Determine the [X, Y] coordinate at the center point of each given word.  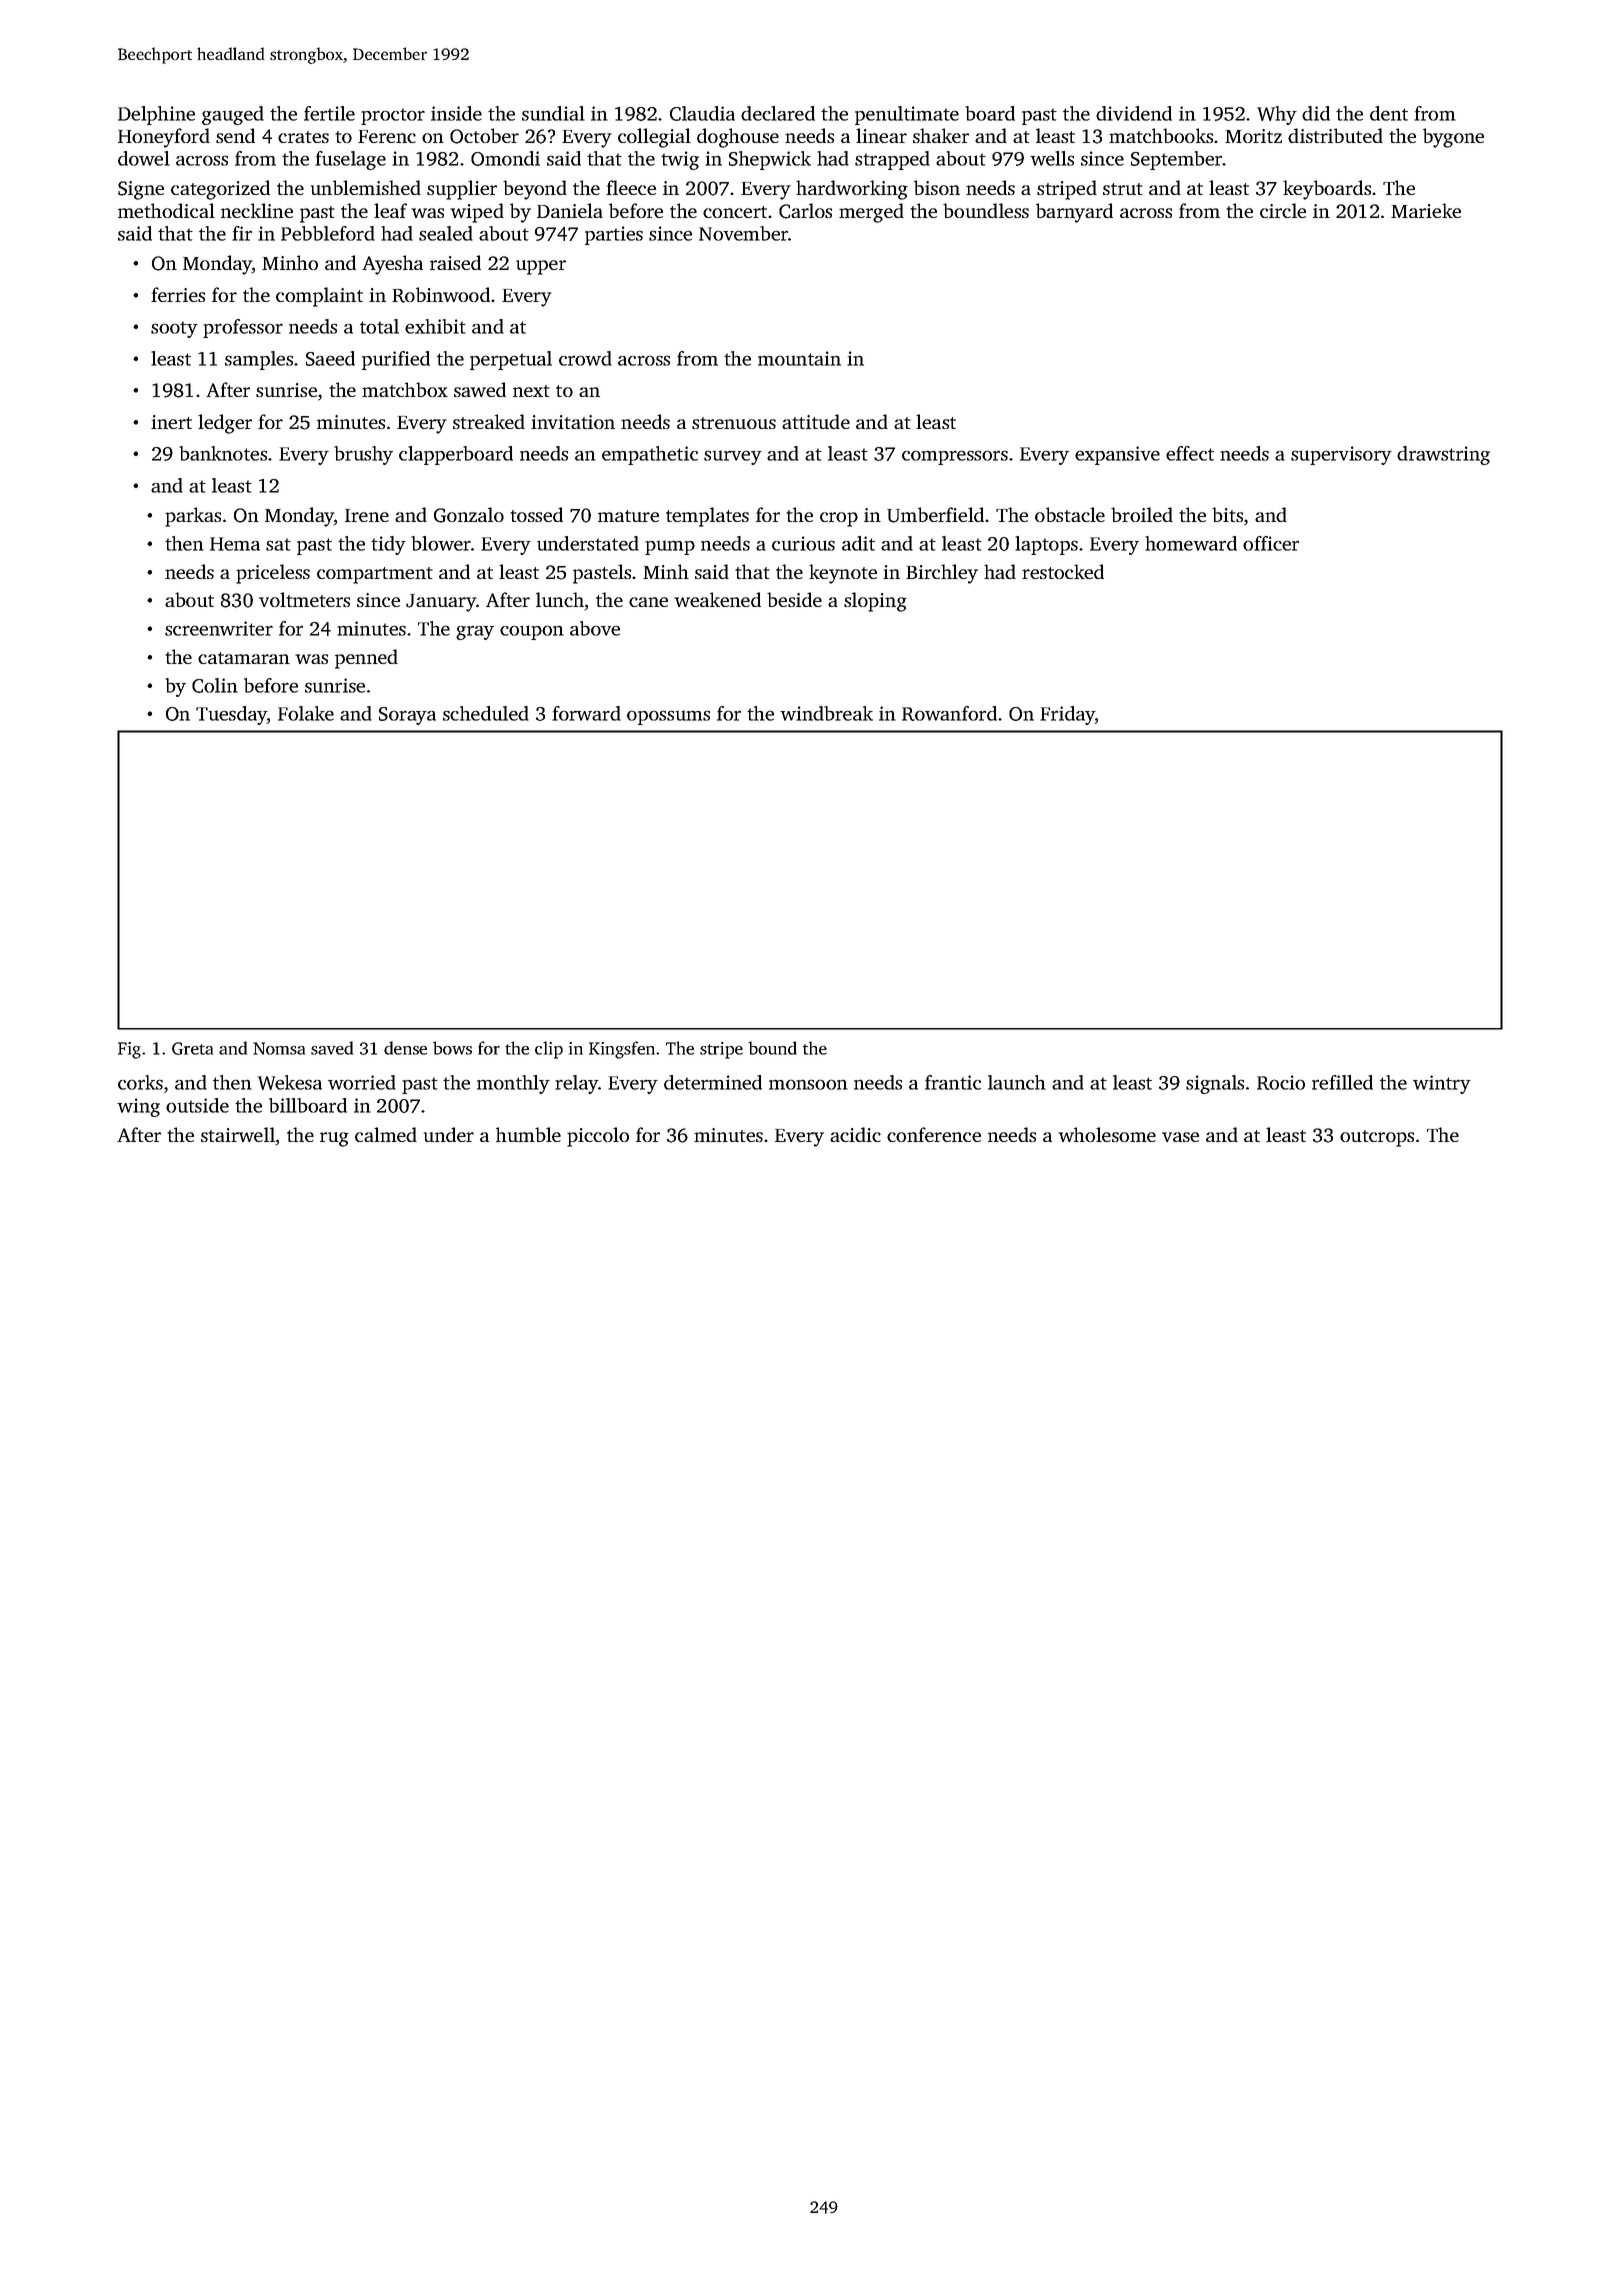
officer [1271, 543]
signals [1215, 1084]
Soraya [407, 716]
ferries [178, 294]
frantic [953, 1082]
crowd [585, 358]
